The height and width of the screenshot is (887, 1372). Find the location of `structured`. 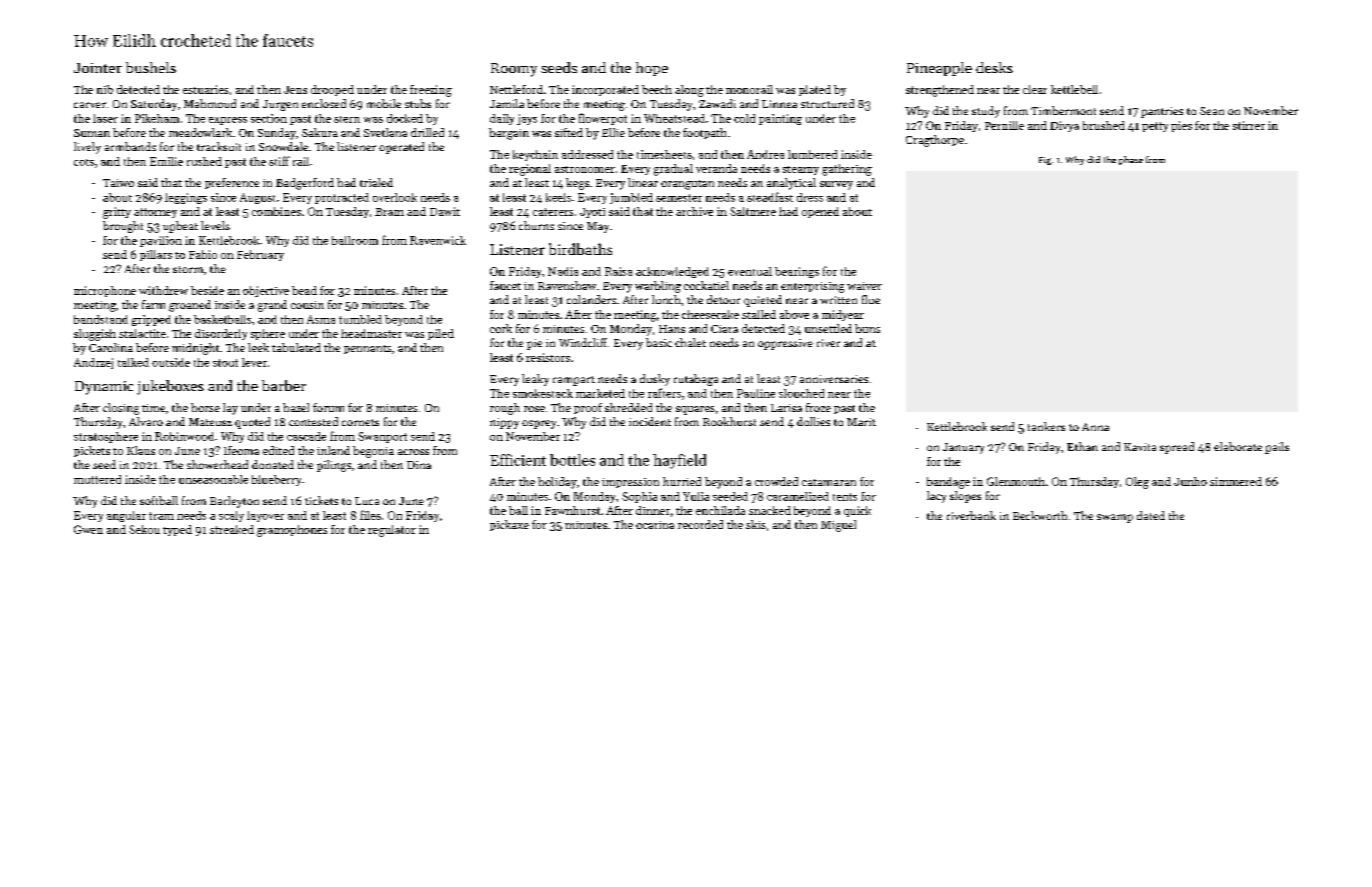

structured is located at coordinates (827, 103).
